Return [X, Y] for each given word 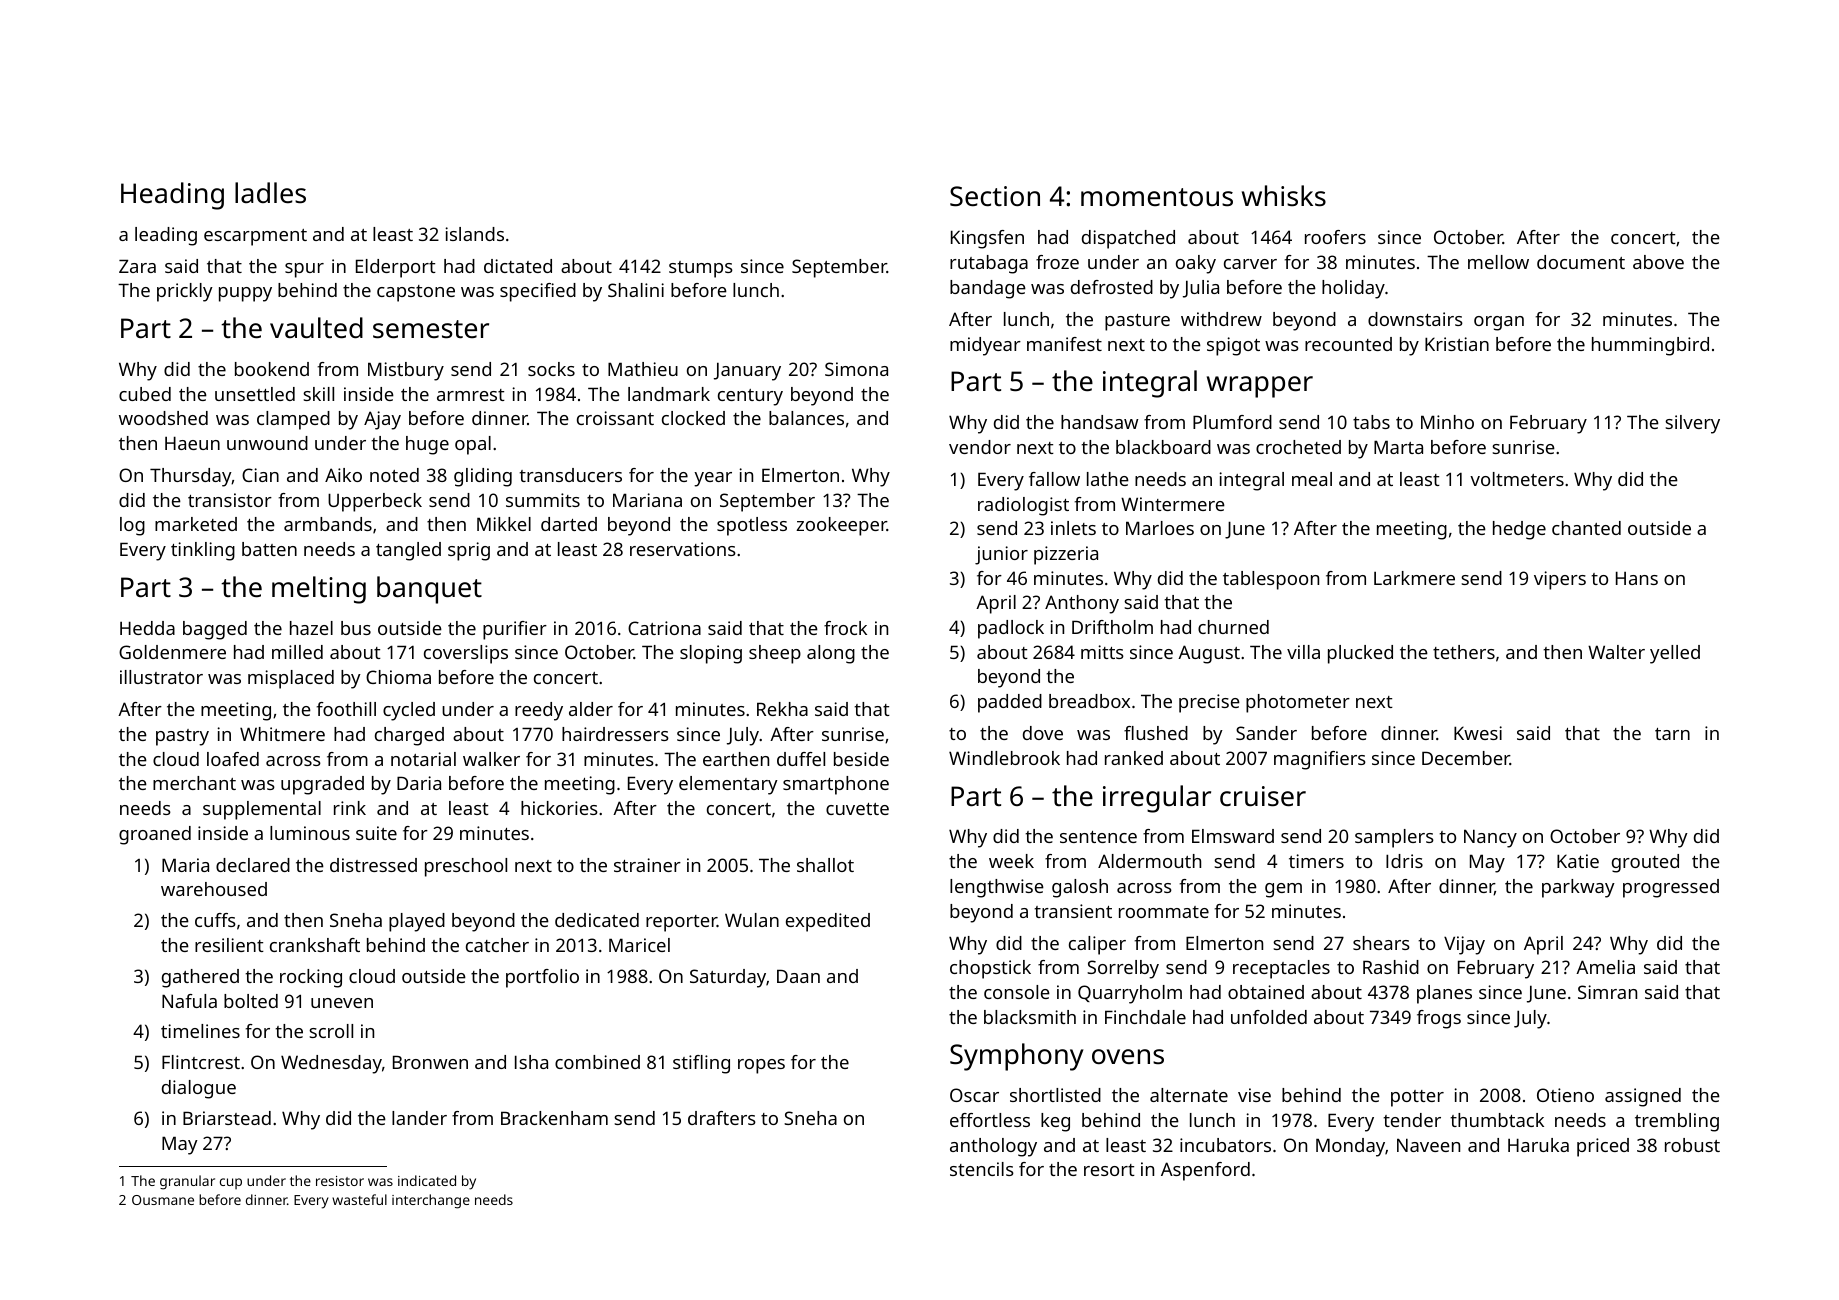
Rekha [782, 709]
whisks [1284, 196]
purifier [515, 630]
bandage [988, 289]
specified [538, 292]
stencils [982, 1169]
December [1466, 758]
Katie [1578, 861]
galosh [1080, 888]
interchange [431, 1201]
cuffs [215, 920]
